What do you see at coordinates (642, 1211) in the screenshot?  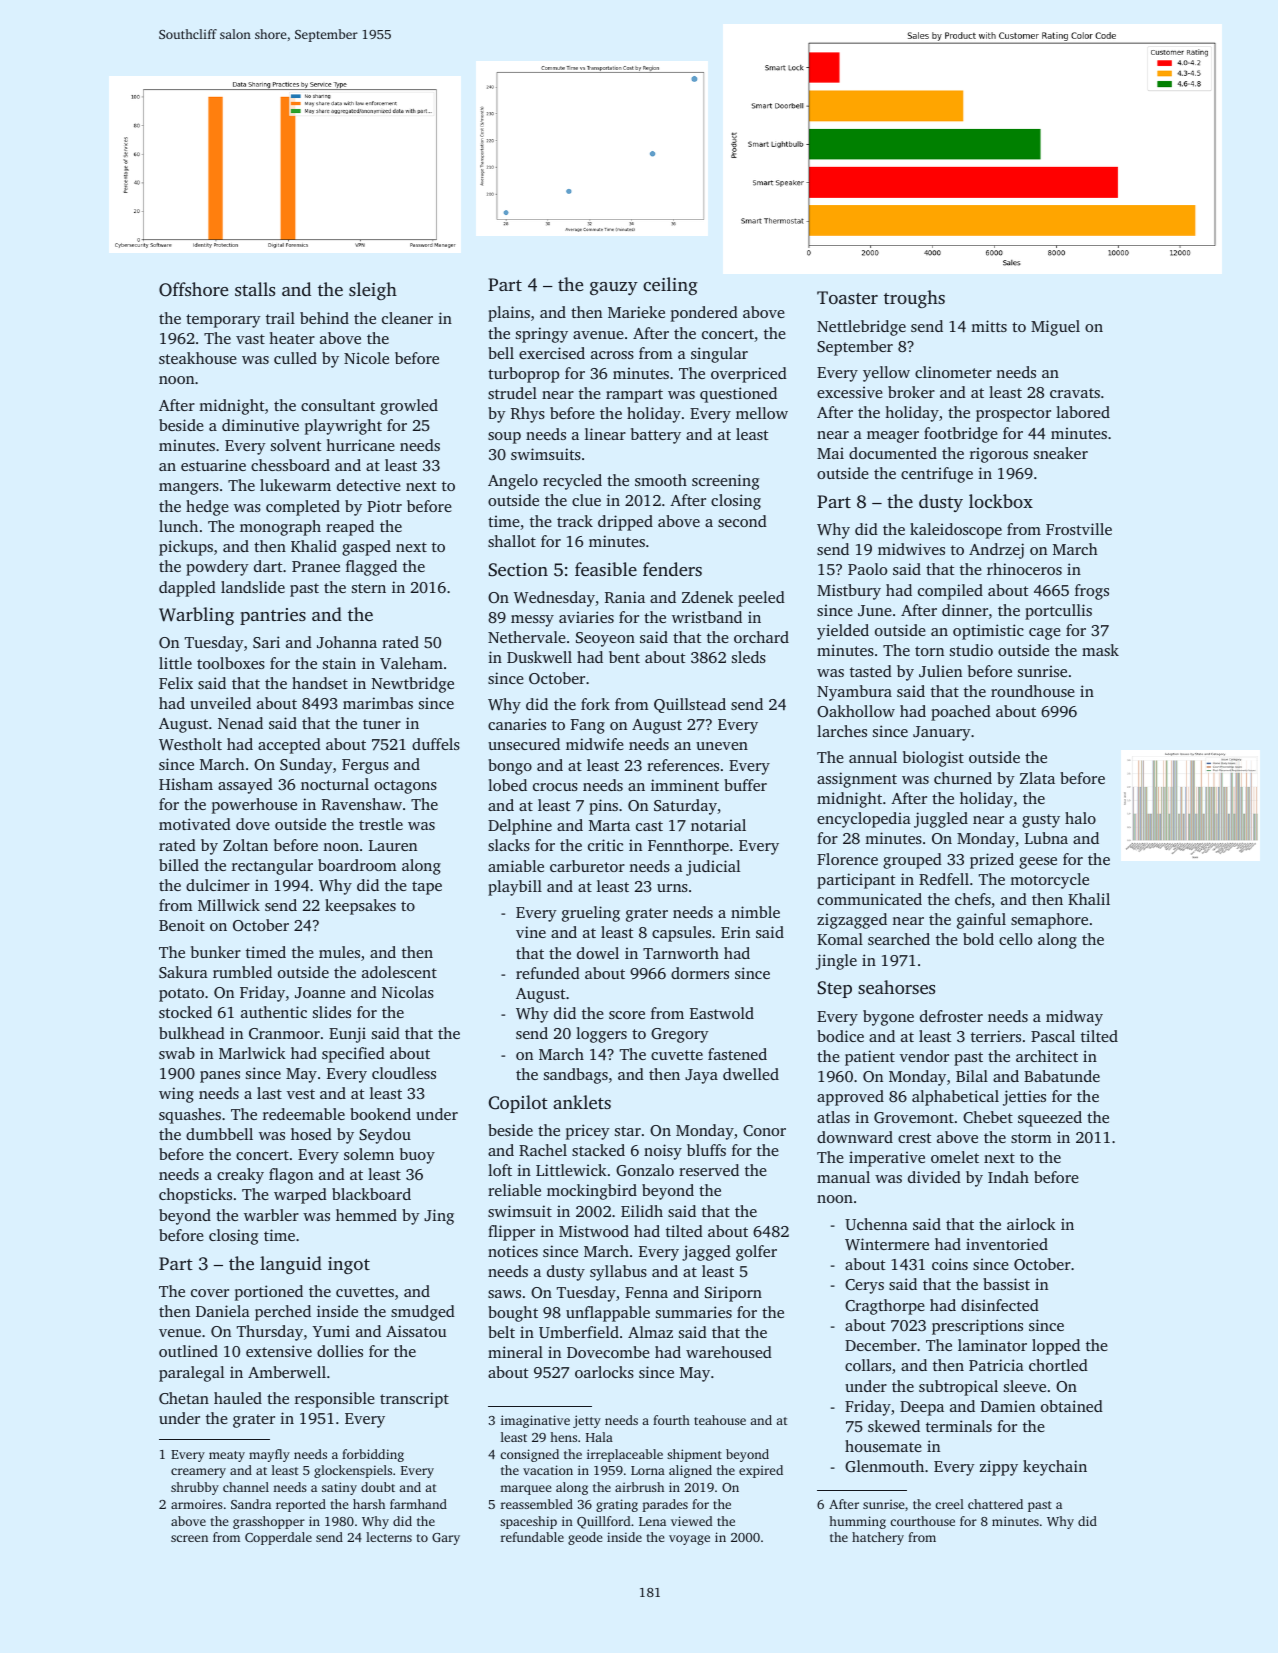 I see `Eilidh` at bounding box center [642, 1211].
